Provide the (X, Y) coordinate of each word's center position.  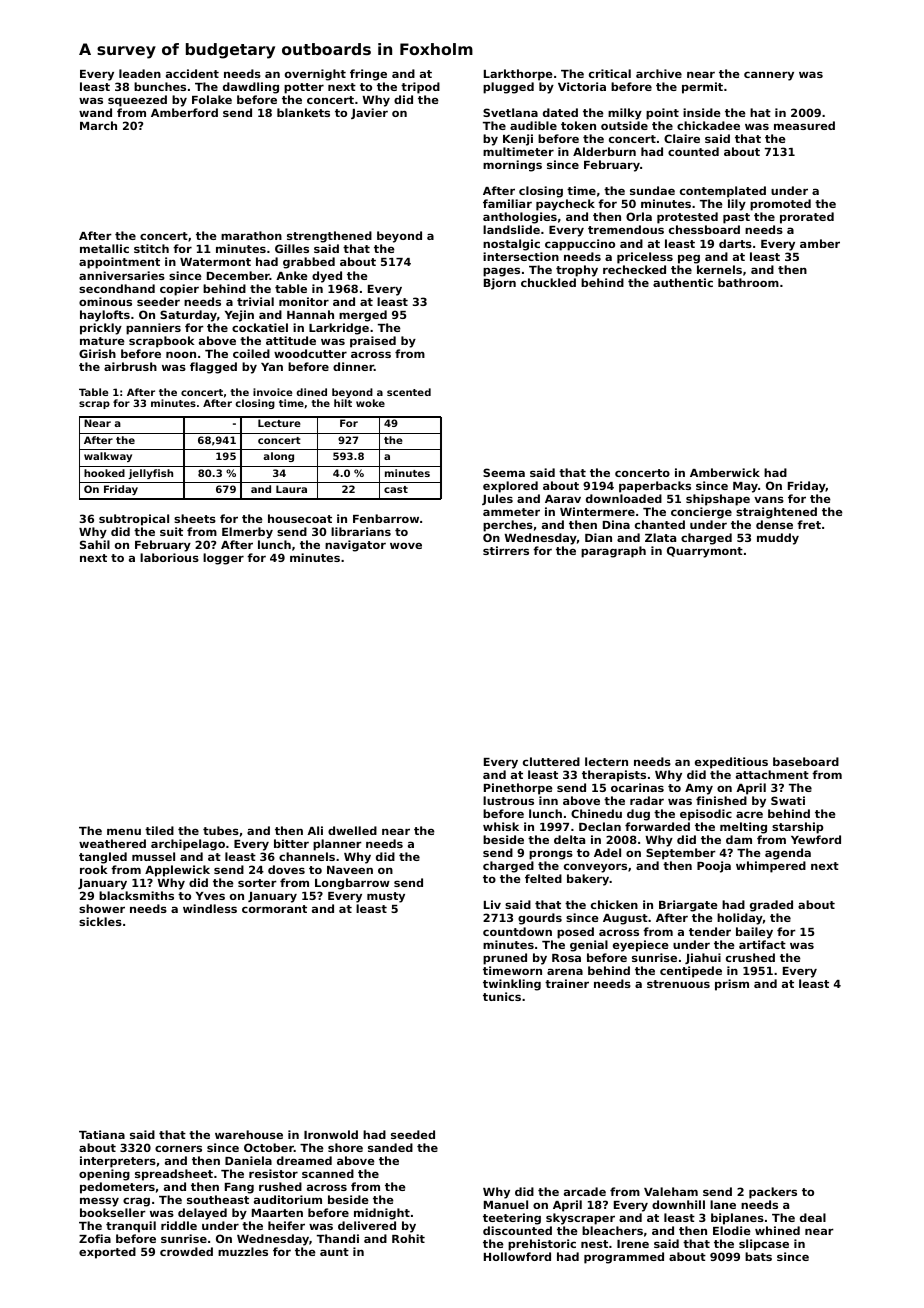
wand (95, 112)
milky (625, 114)
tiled (159, 830)
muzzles (243, 1251)
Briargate (688, 906)
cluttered (551, 761)
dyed (327, 277)
